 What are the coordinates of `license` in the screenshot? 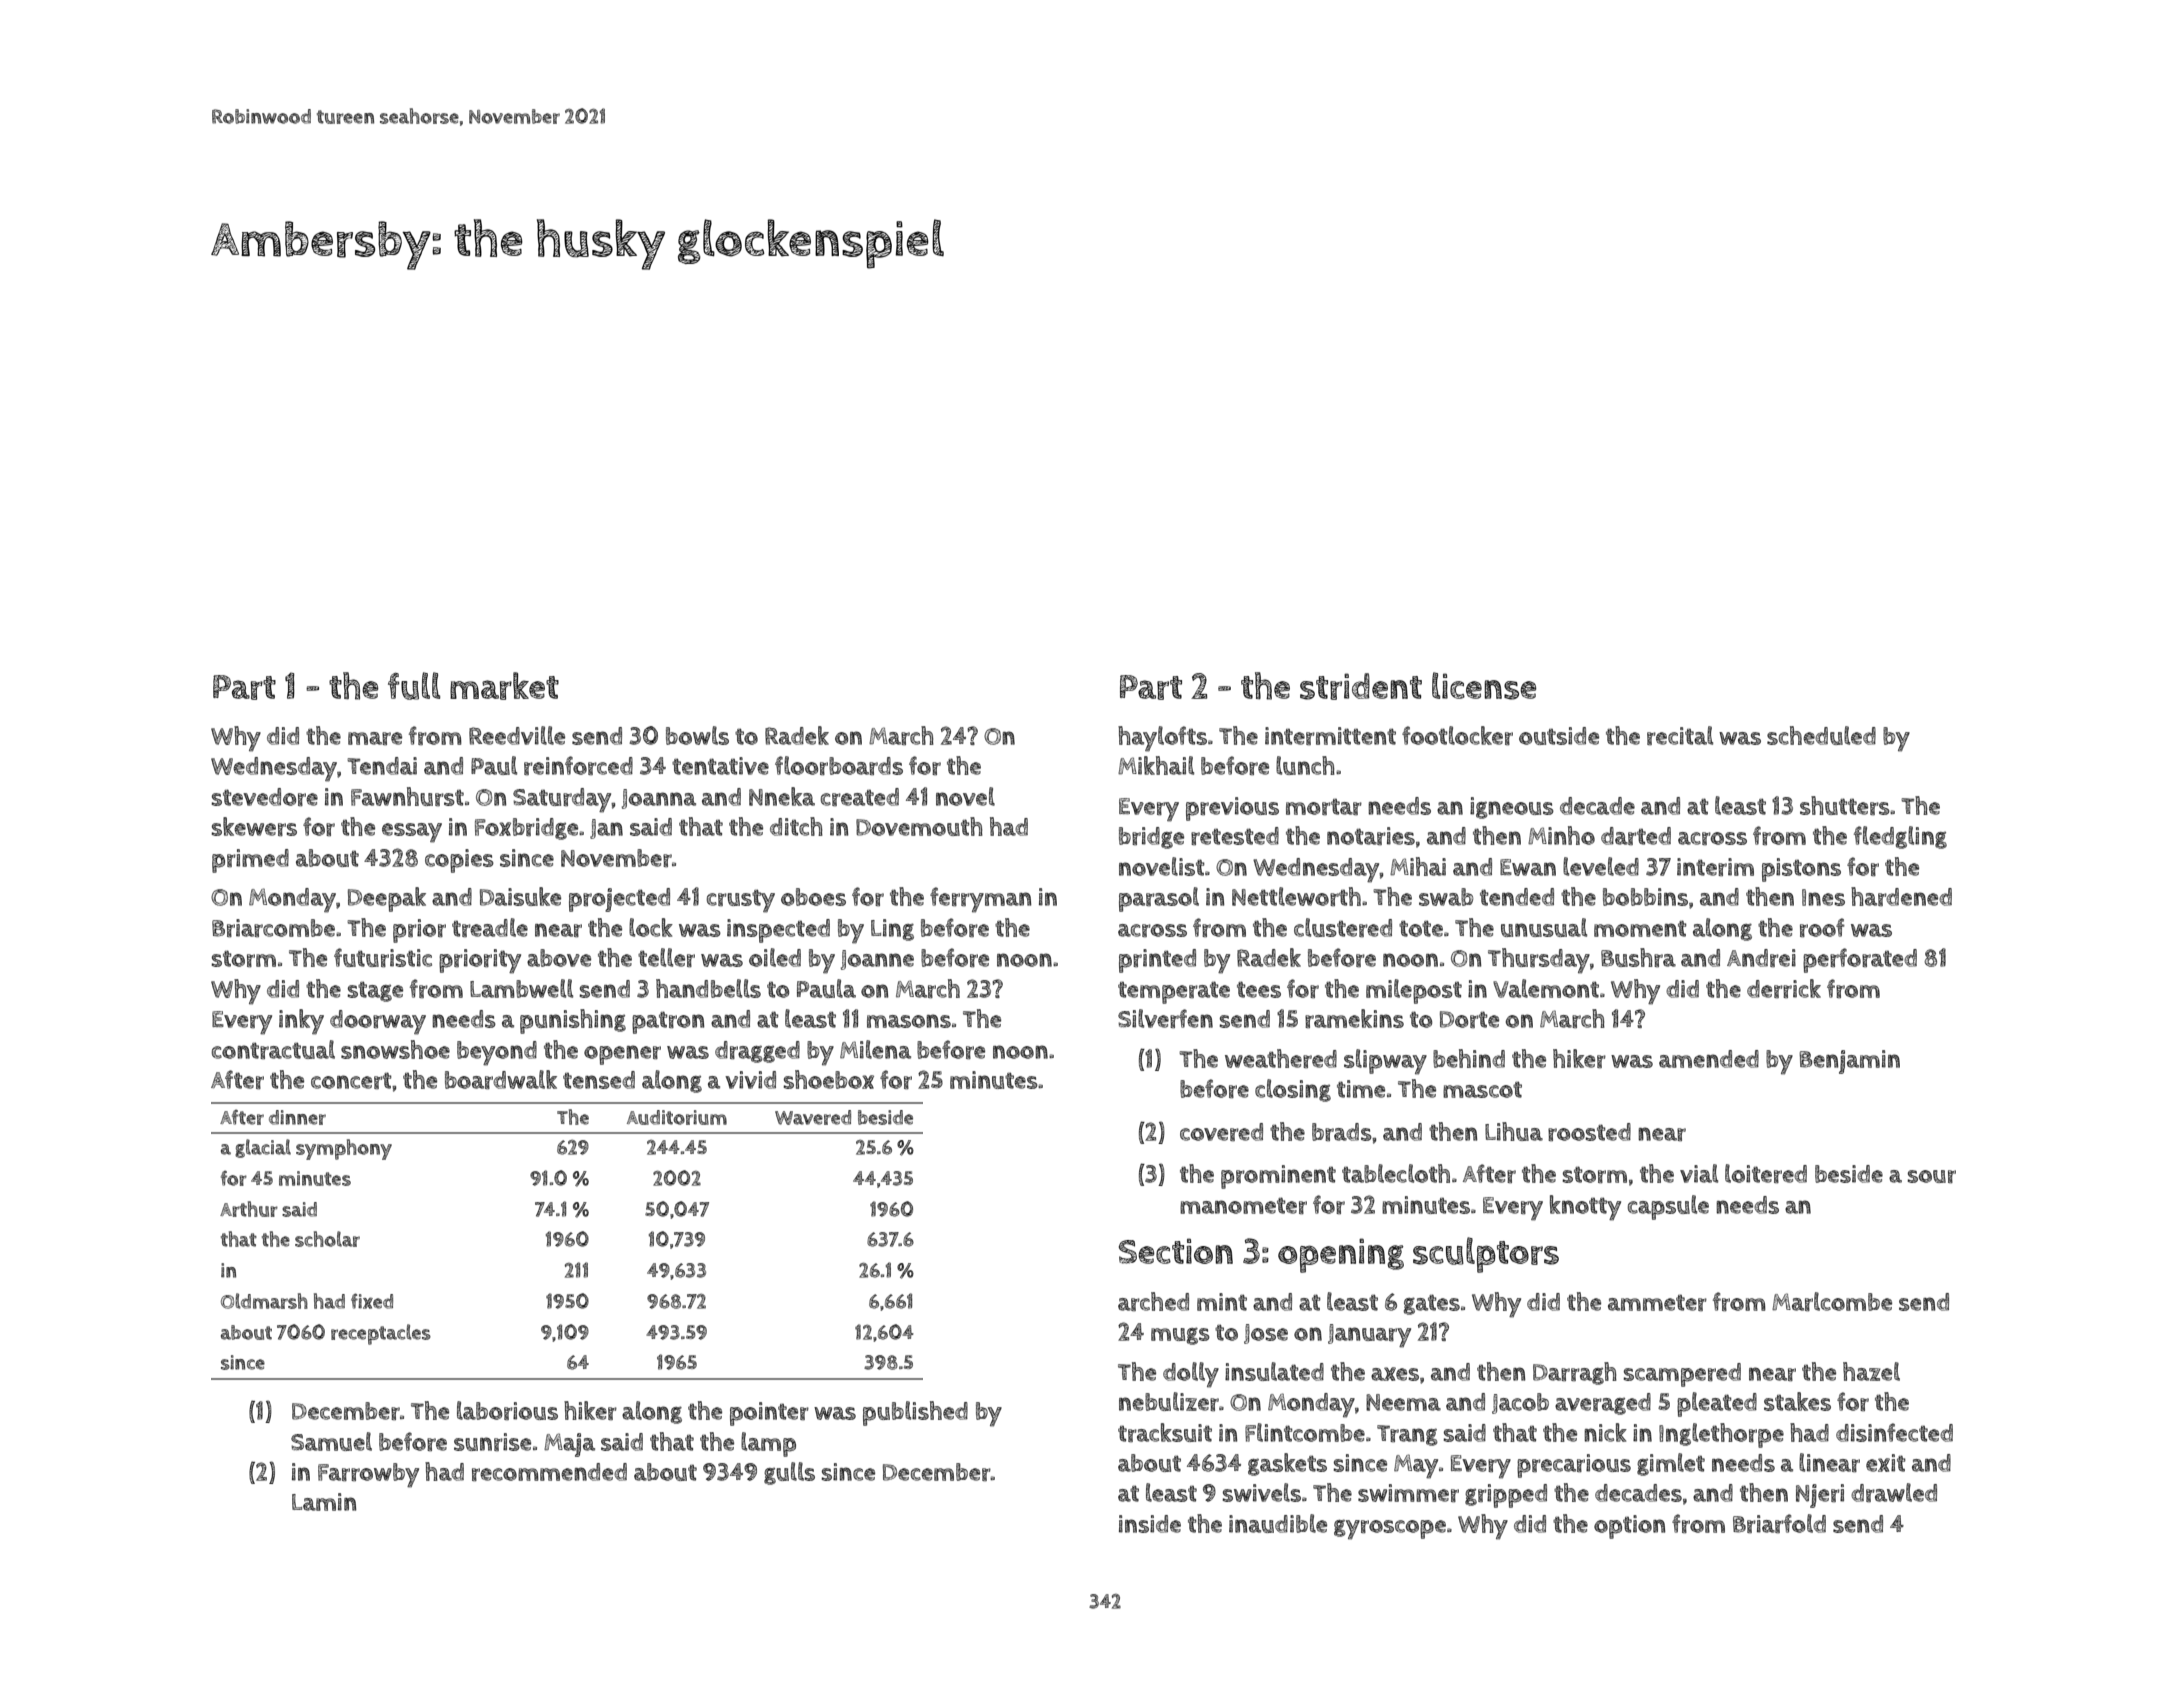 It's located at (1484, 686).
